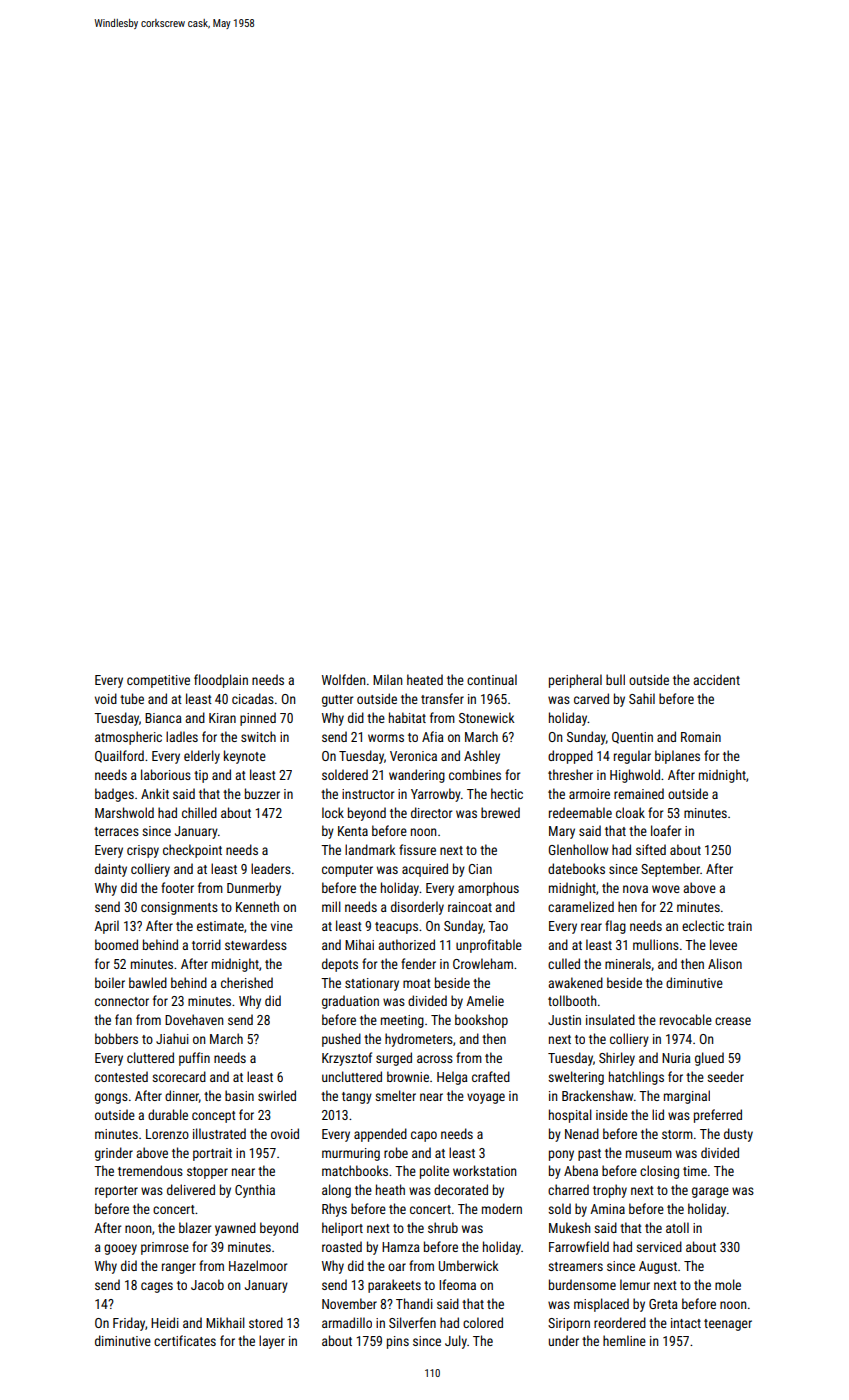 The image size is (849, 1400). Describe the element at coordinates (116, 1192) in the image. I see `reporter` at that location.
